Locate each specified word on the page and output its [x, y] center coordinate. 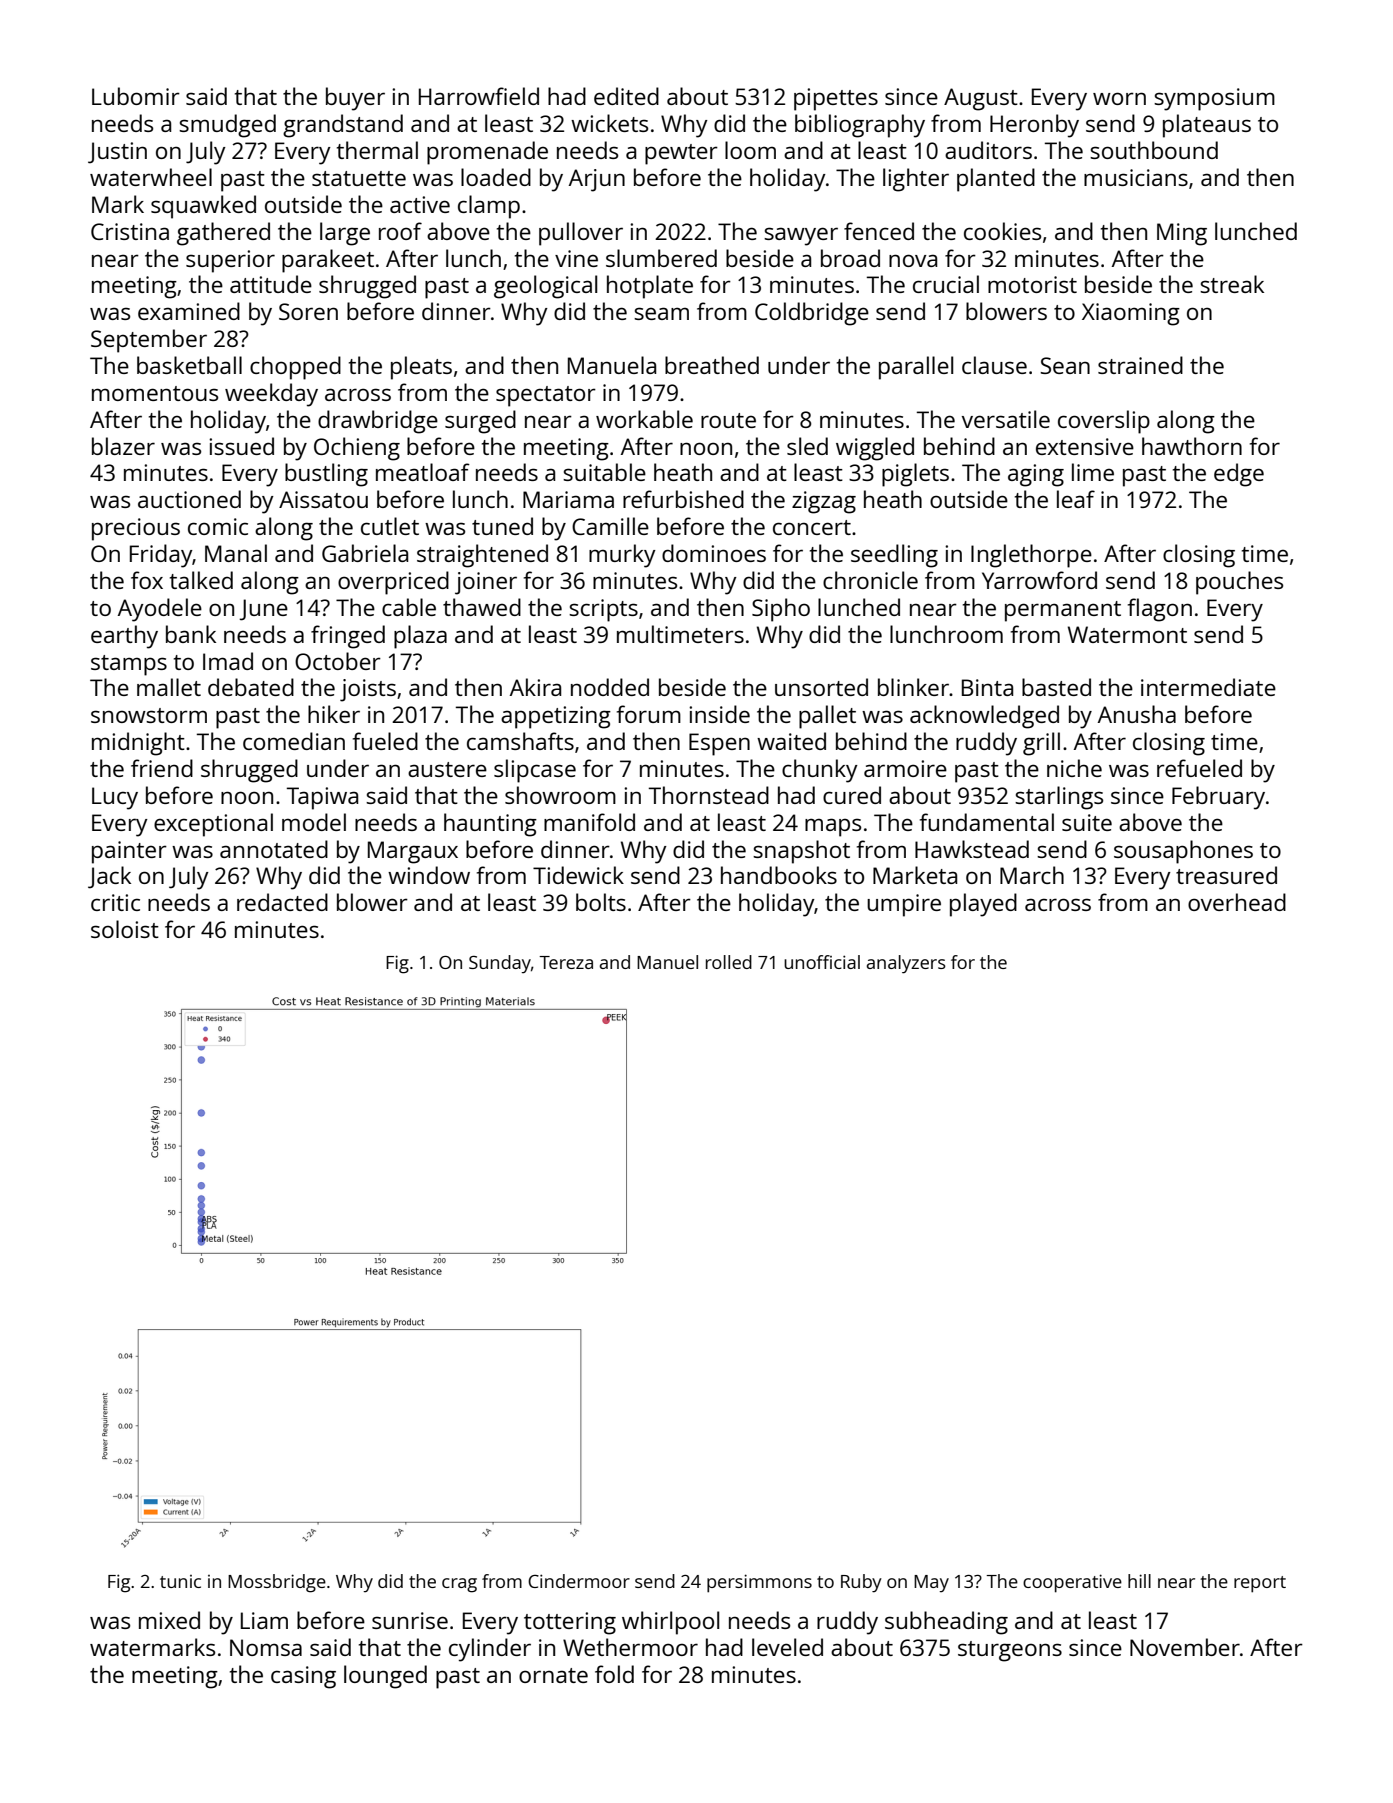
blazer [123, 446]
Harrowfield [479, 96]
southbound [1154, 150]
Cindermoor [579, 1581]
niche [1074, 768]
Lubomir [136, 96]
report [1260, 1584]
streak [1232, 284]
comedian [294, 741]
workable [644, 419]
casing [303, 1677]
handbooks [779, 875]
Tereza [566, 962]
